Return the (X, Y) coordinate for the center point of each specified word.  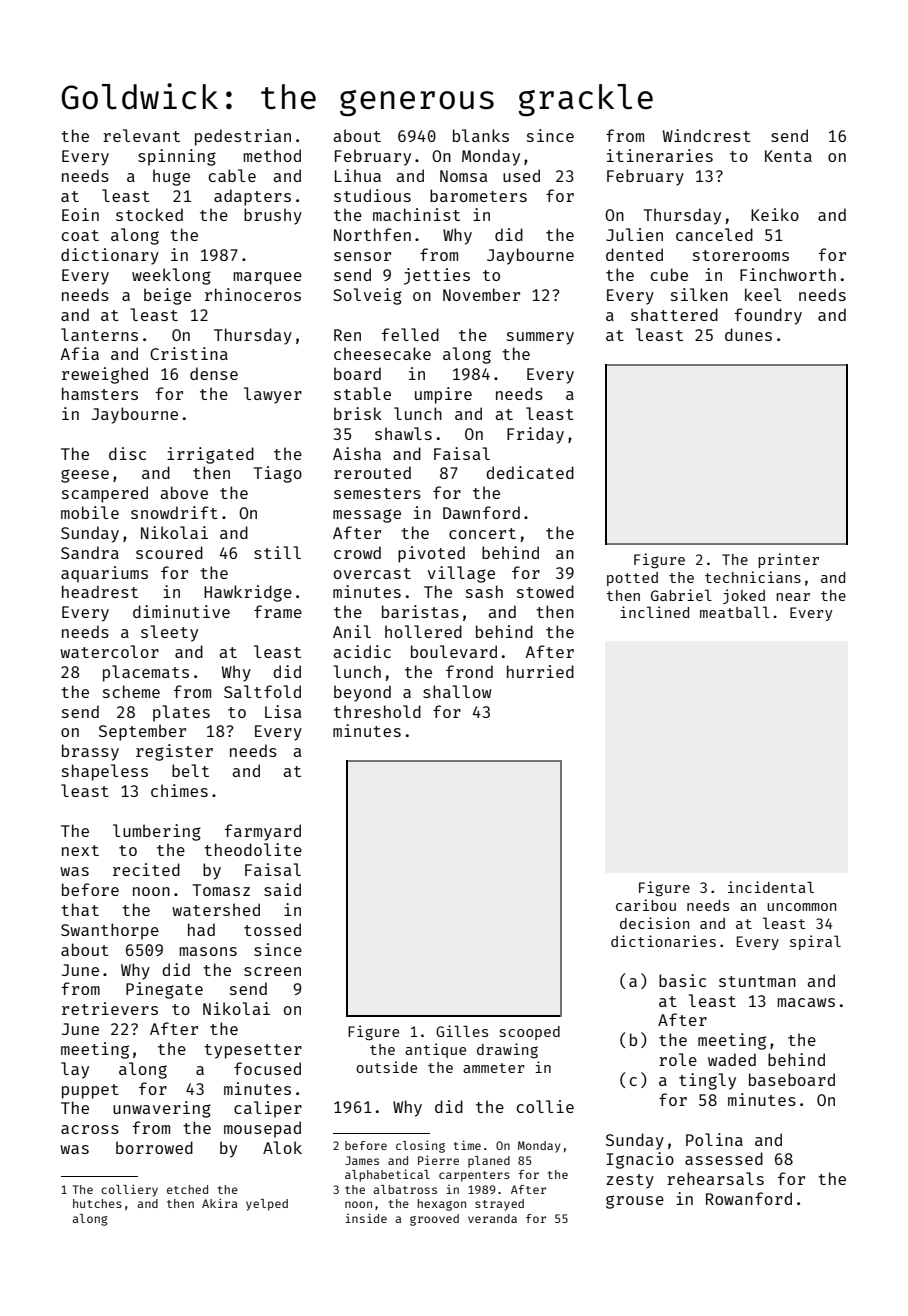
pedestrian (243, 137)
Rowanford (749, 1198)
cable (232, 175)
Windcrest (707, 135)
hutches (97, 1203)
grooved (434, 1220)
